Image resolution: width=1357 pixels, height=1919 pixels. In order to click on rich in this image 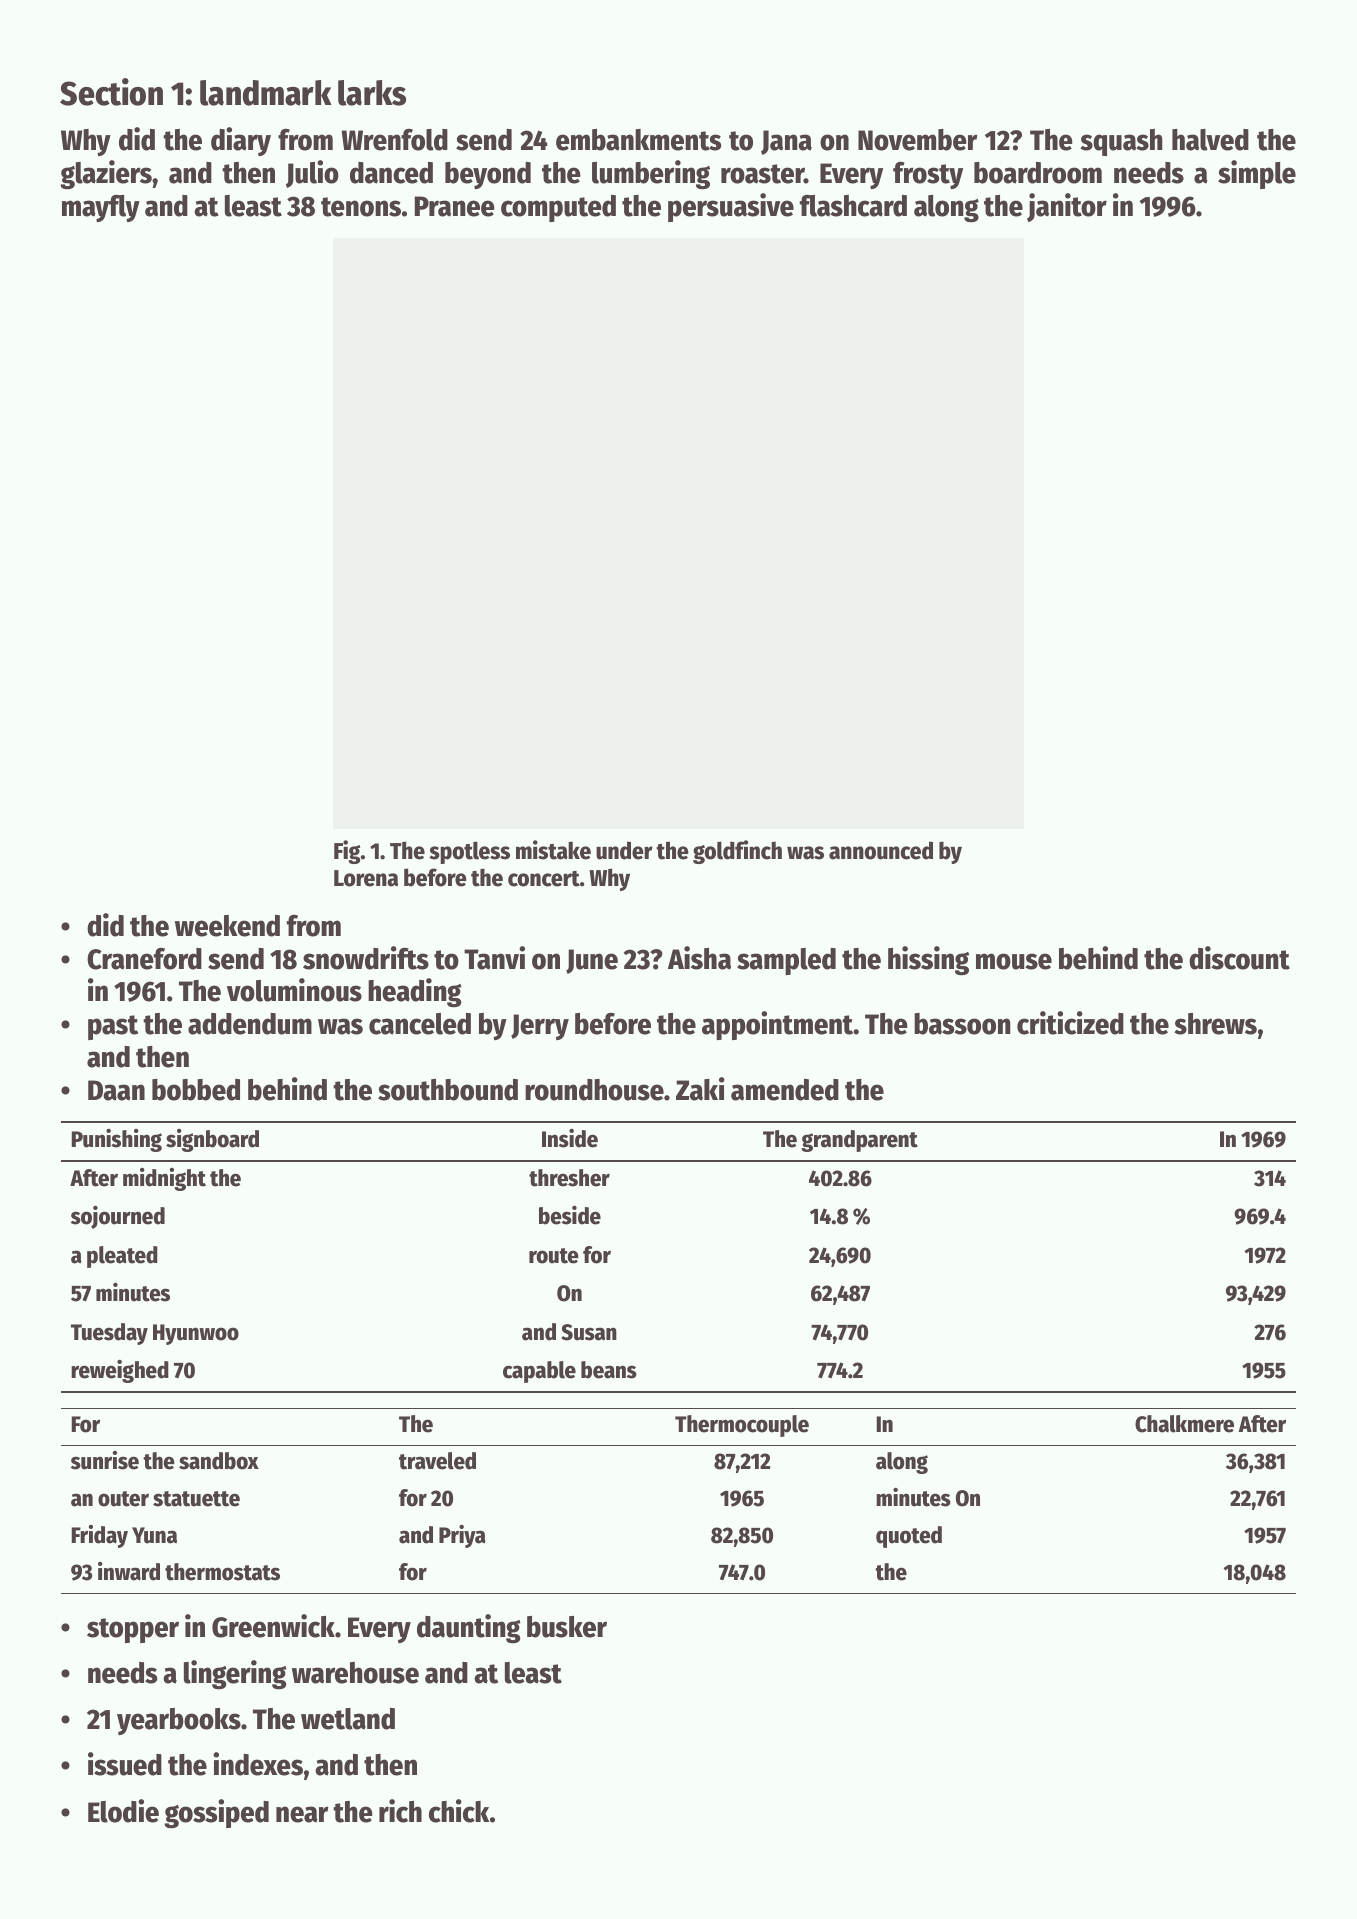, I will do `click(400, 1811)`.
